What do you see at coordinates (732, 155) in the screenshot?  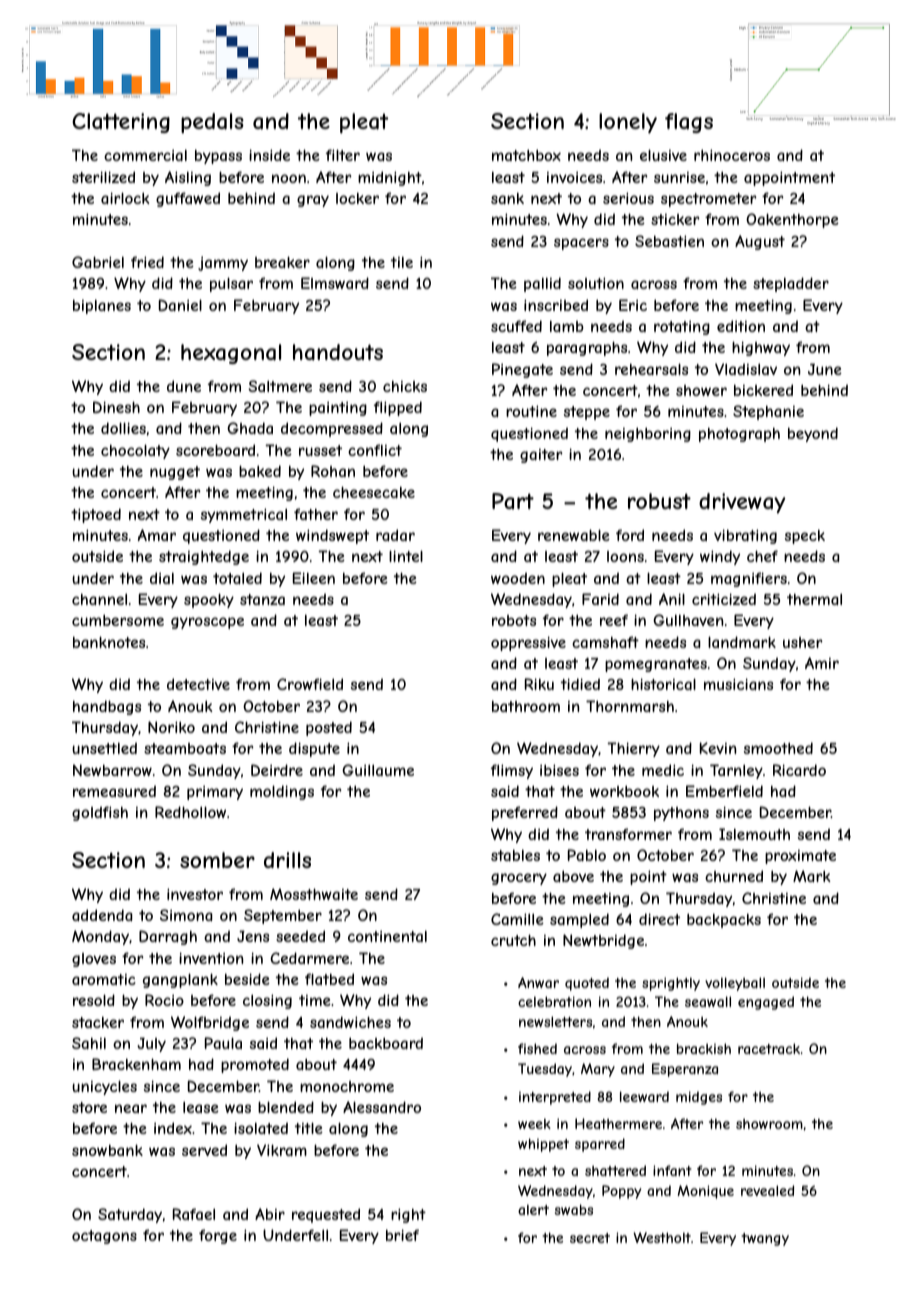 I see `rhinoceros` at bounding box center [732, 155].
